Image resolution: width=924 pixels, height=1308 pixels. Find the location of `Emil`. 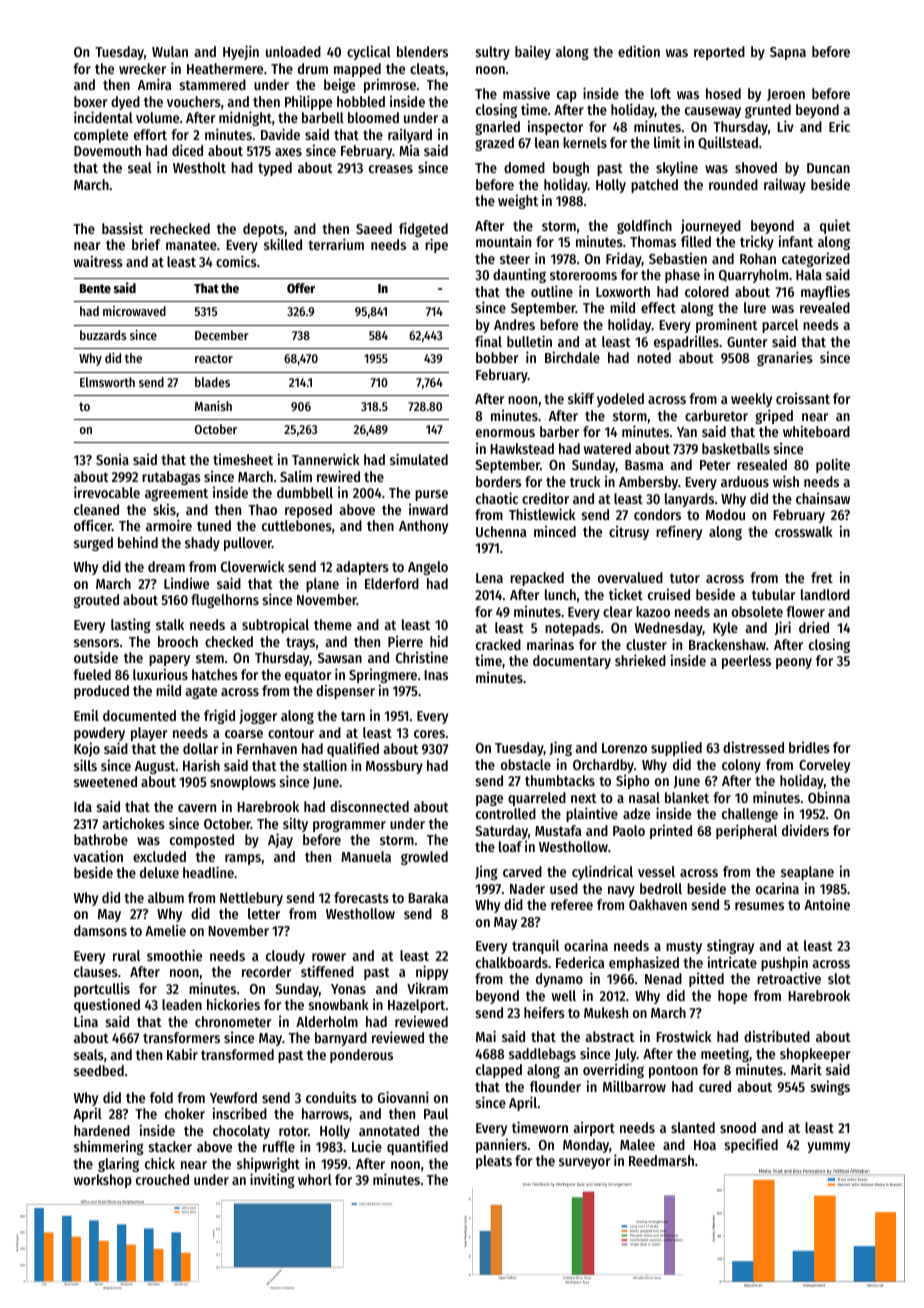

Emil is located at coordinates (86, 715).
